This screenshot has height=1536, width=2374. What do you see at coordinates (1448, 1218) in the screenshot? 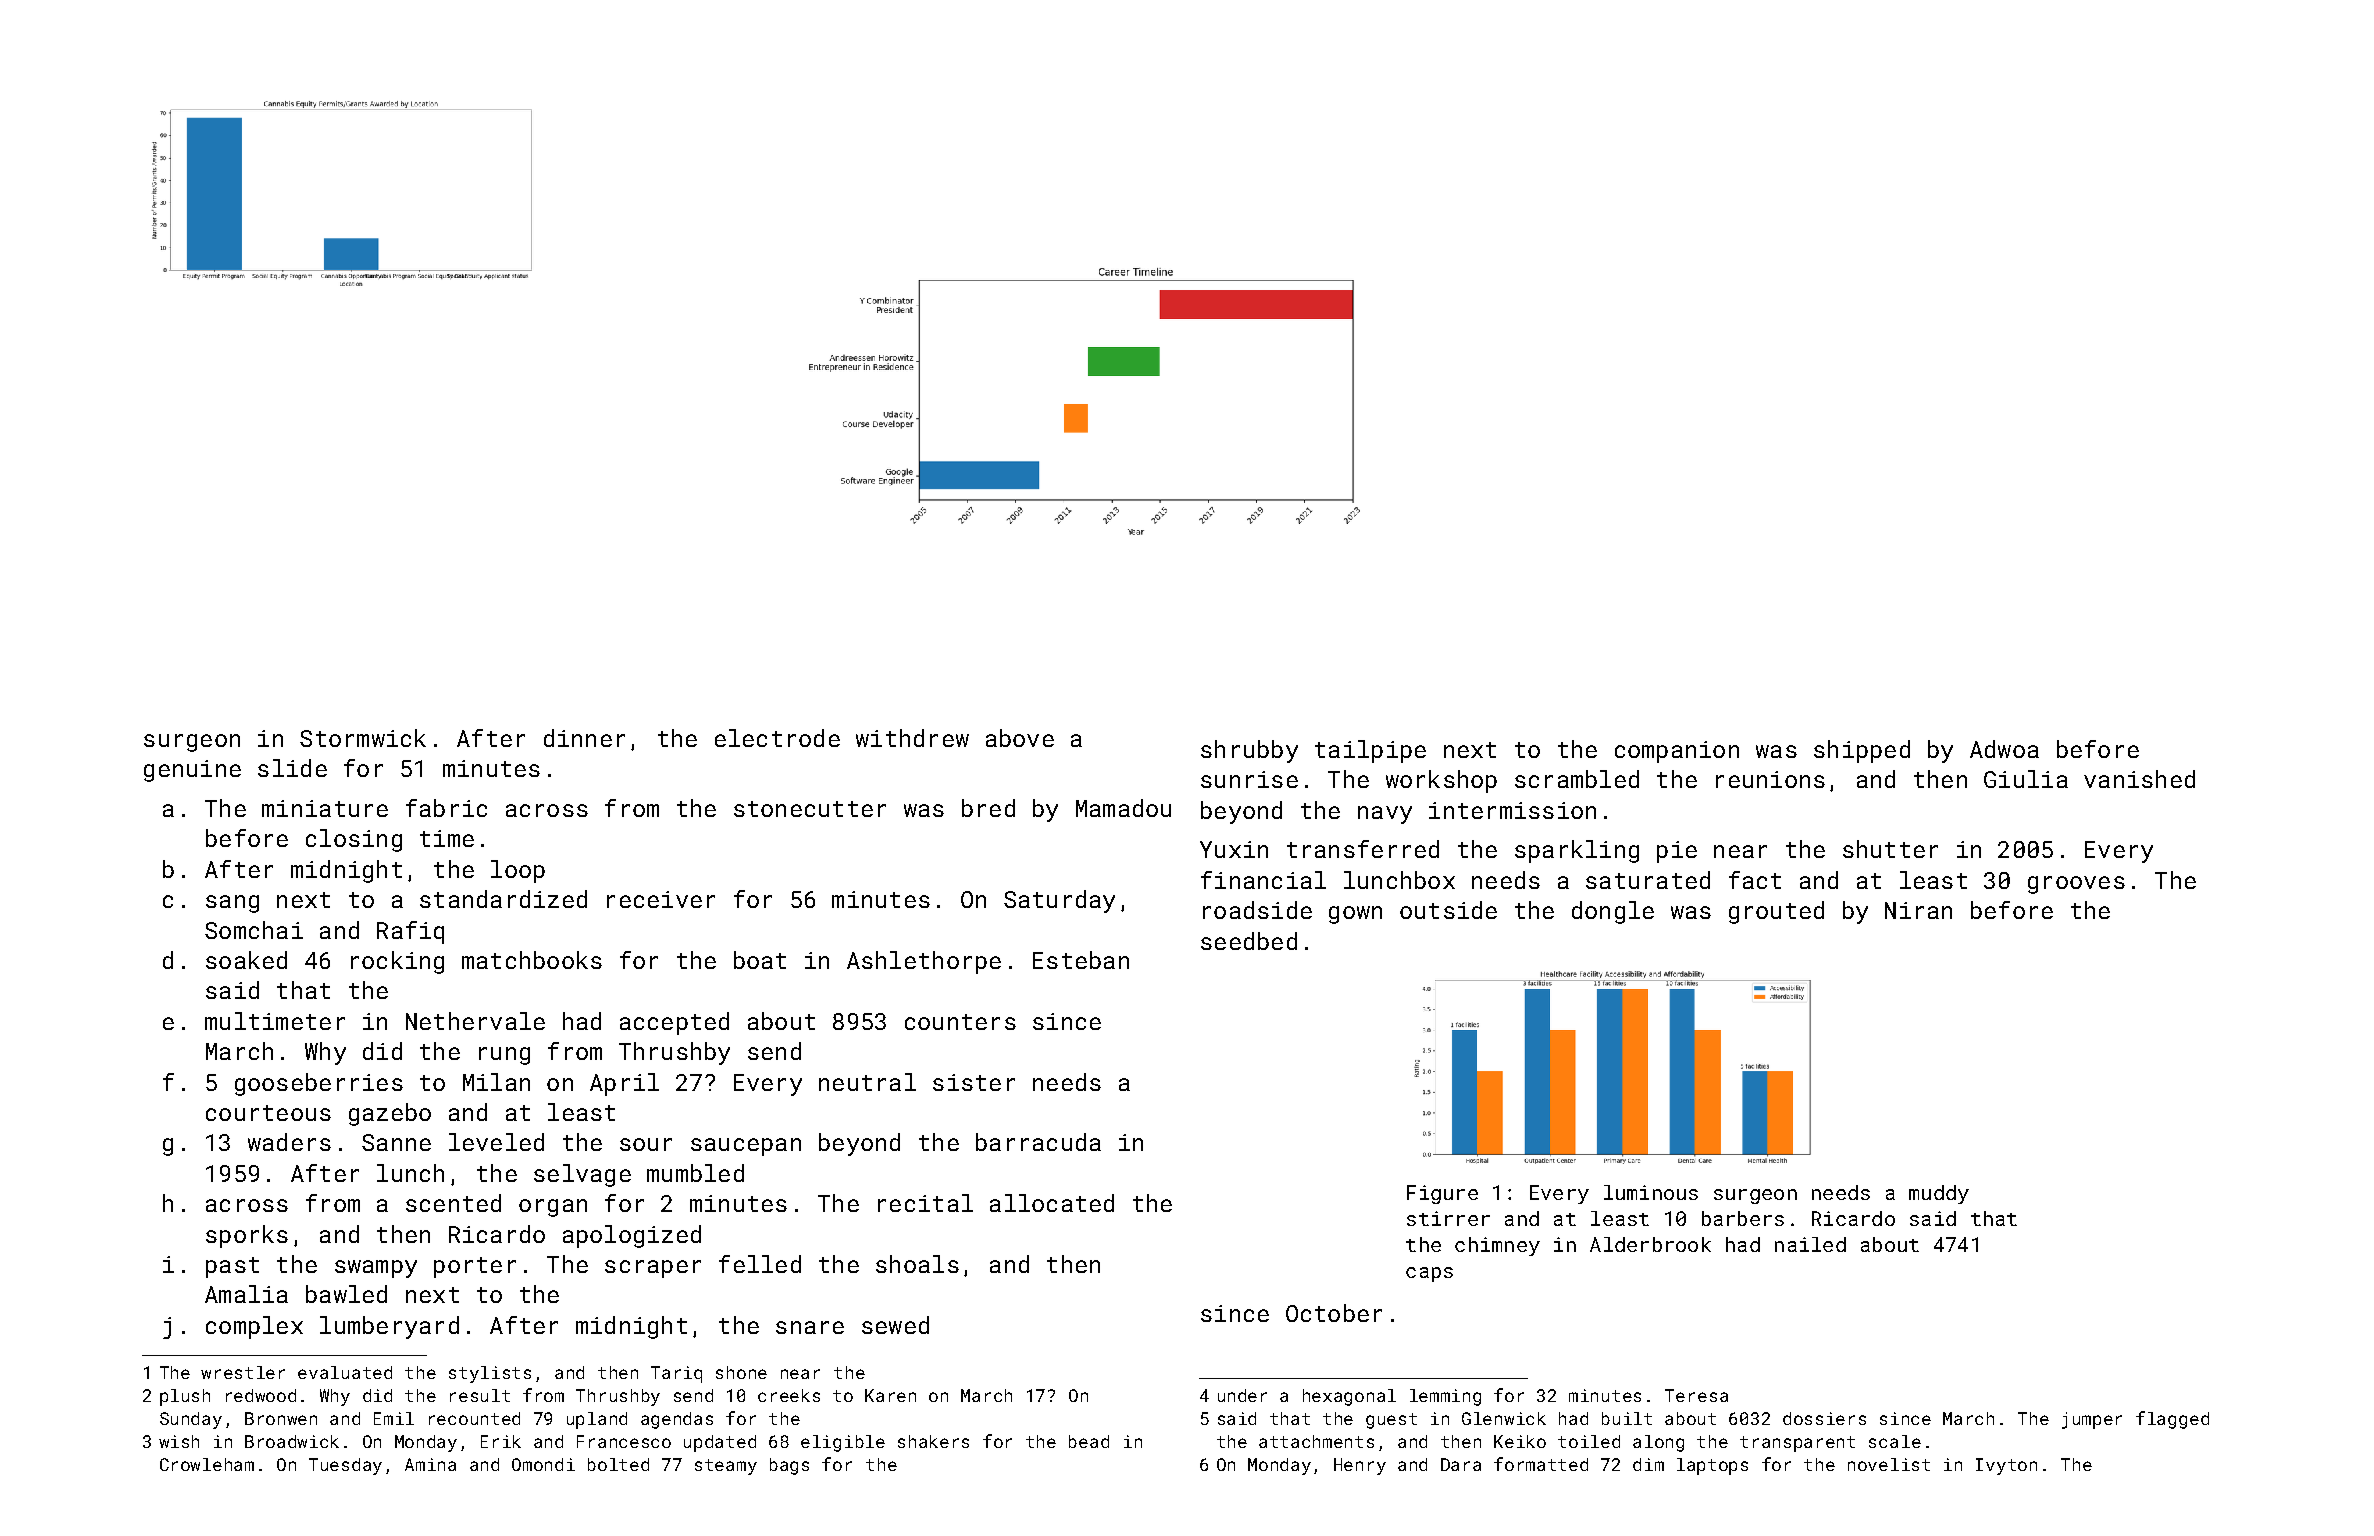
I see `stirrer` at bounding box center [1448, 1218].
